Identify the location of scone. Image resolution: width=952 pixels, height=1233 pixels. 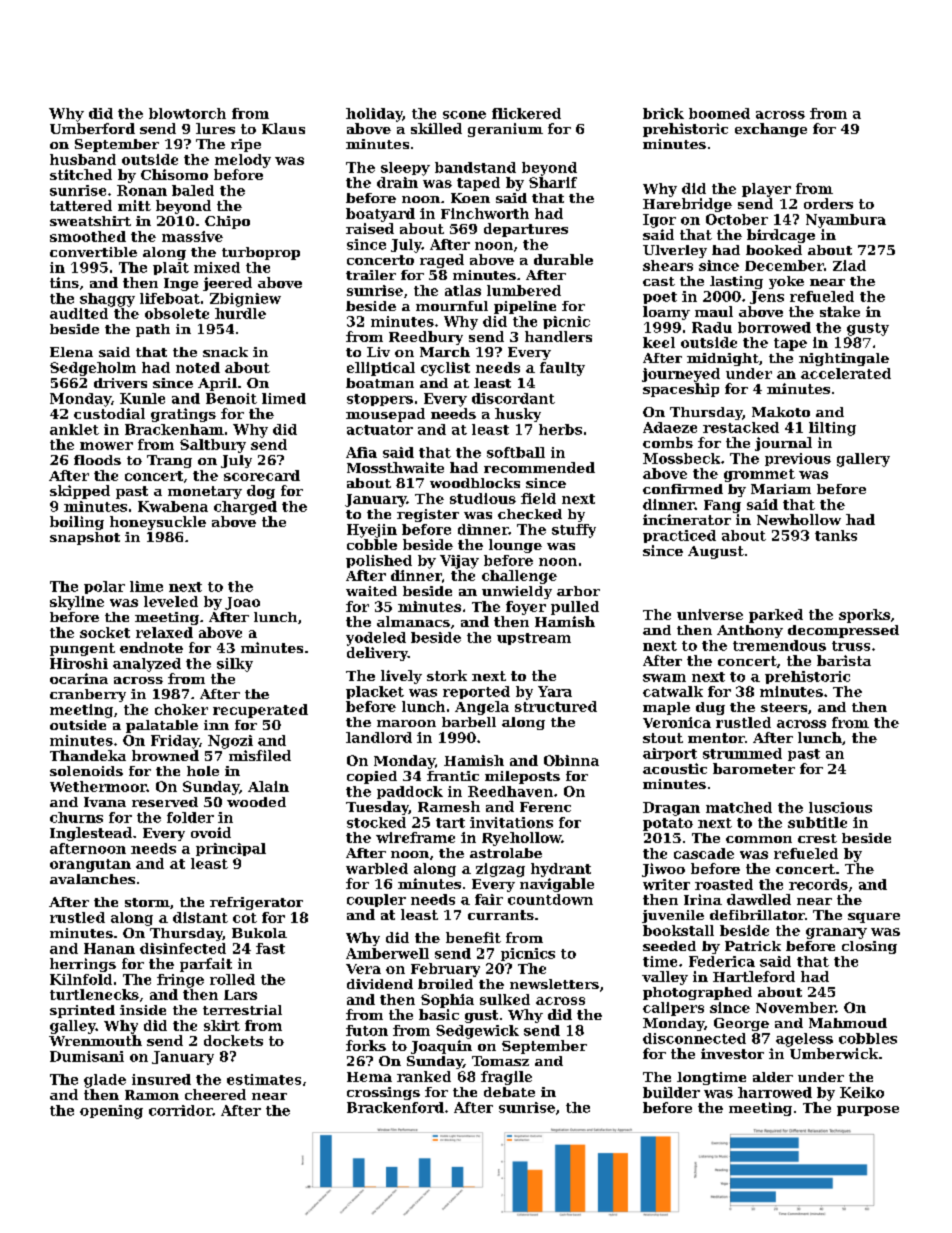
(464, 115).
